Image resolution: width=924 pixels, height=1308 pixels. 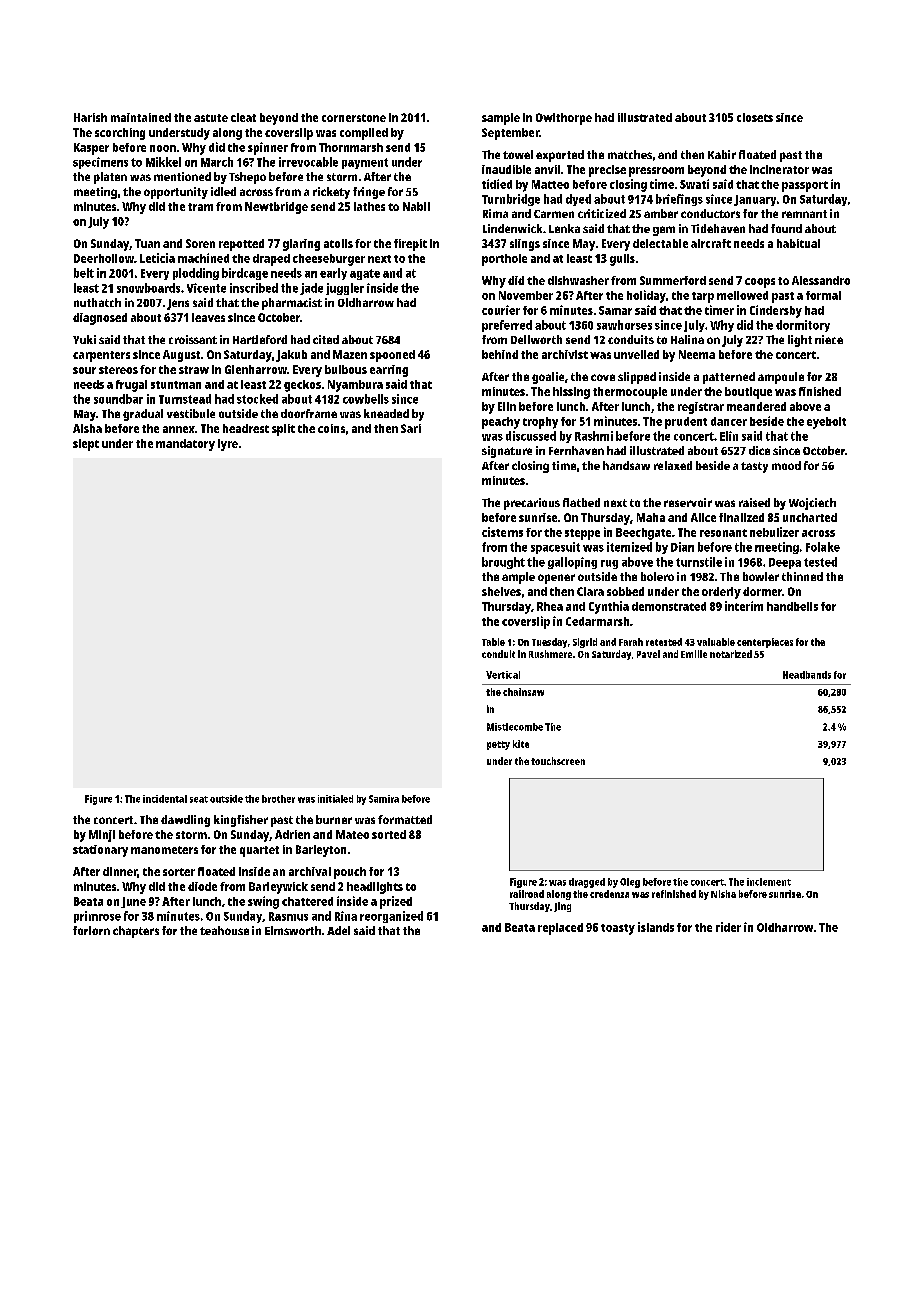 What do you see at coordinates (786, 228) in the document?
I see `found` at bounding box center [786, 228].
